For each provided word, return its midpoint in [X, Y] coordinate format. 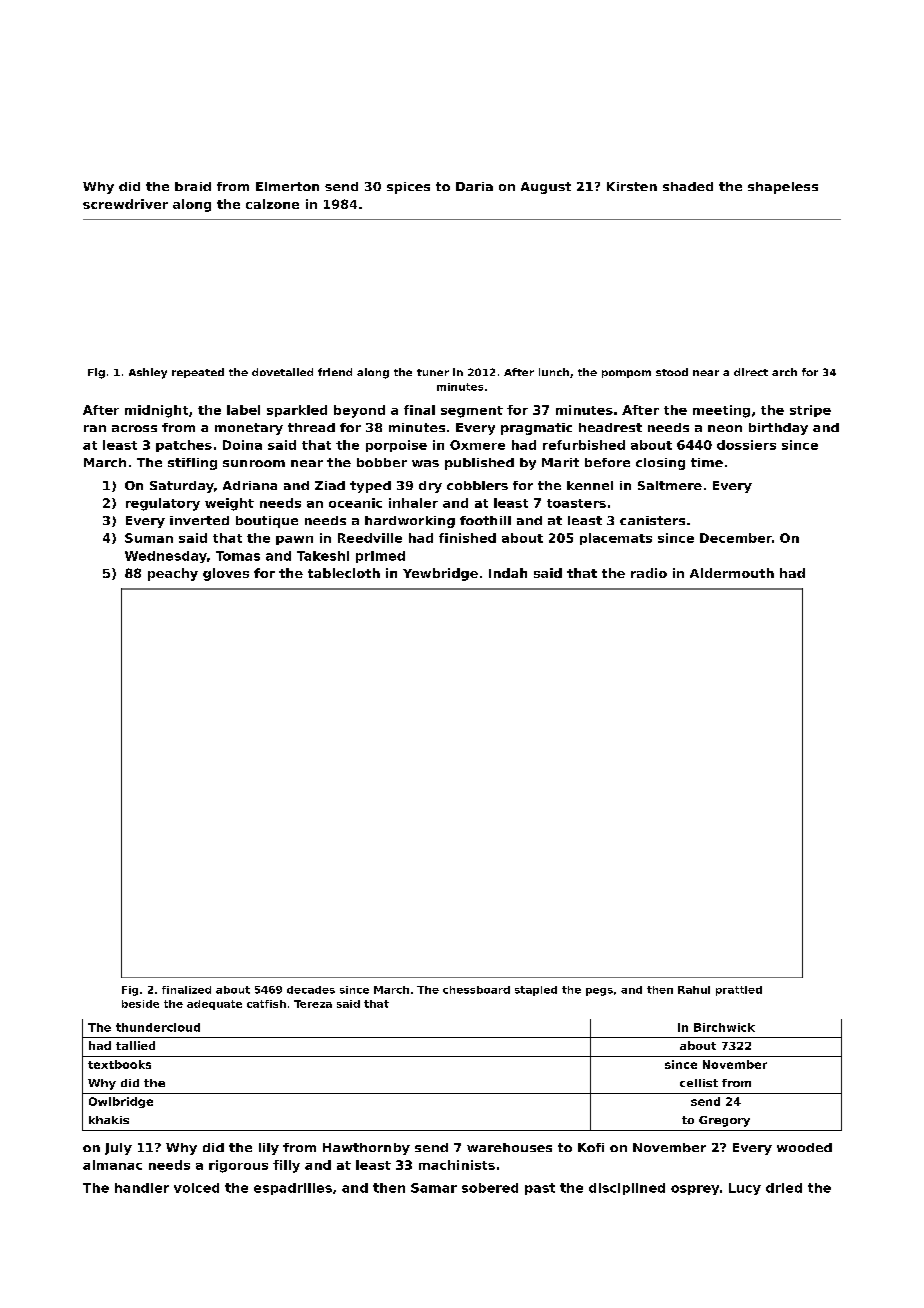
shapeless [783, 188]
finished [467, 538]
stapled [536, 991]
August [546, 188]
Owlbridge [121, 1102]
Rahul [694, 990]
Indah [508, 573]
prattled [739, 991]
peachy [173, 574]
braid [193, 186]
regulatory [163, 504]
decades [311, 990]
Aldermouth [732, 573]
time [707, 462]
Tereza [313, 1004]
